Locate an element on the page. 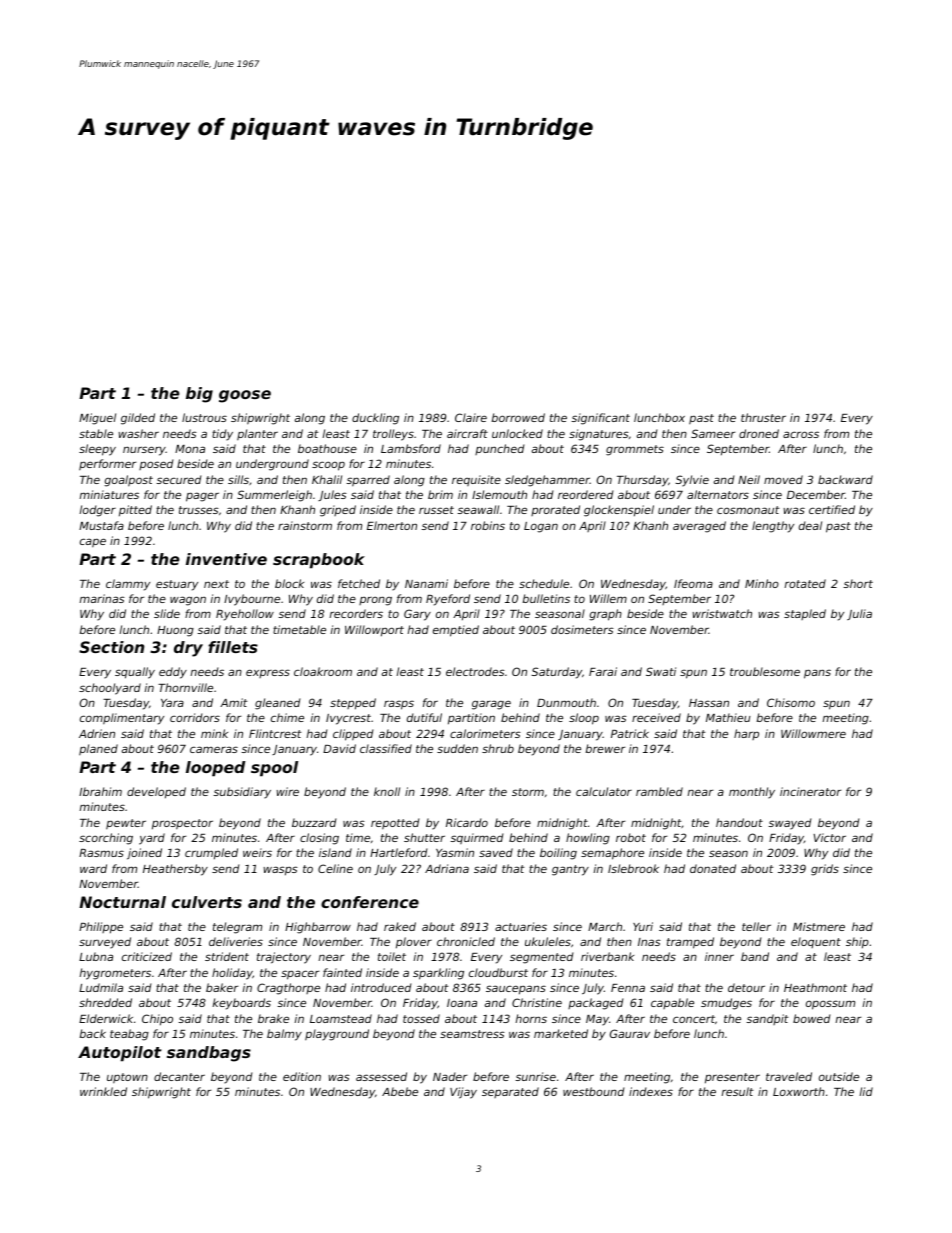 The height and width of the document is (1233, 952). big is located at coordinates (199, 395).
